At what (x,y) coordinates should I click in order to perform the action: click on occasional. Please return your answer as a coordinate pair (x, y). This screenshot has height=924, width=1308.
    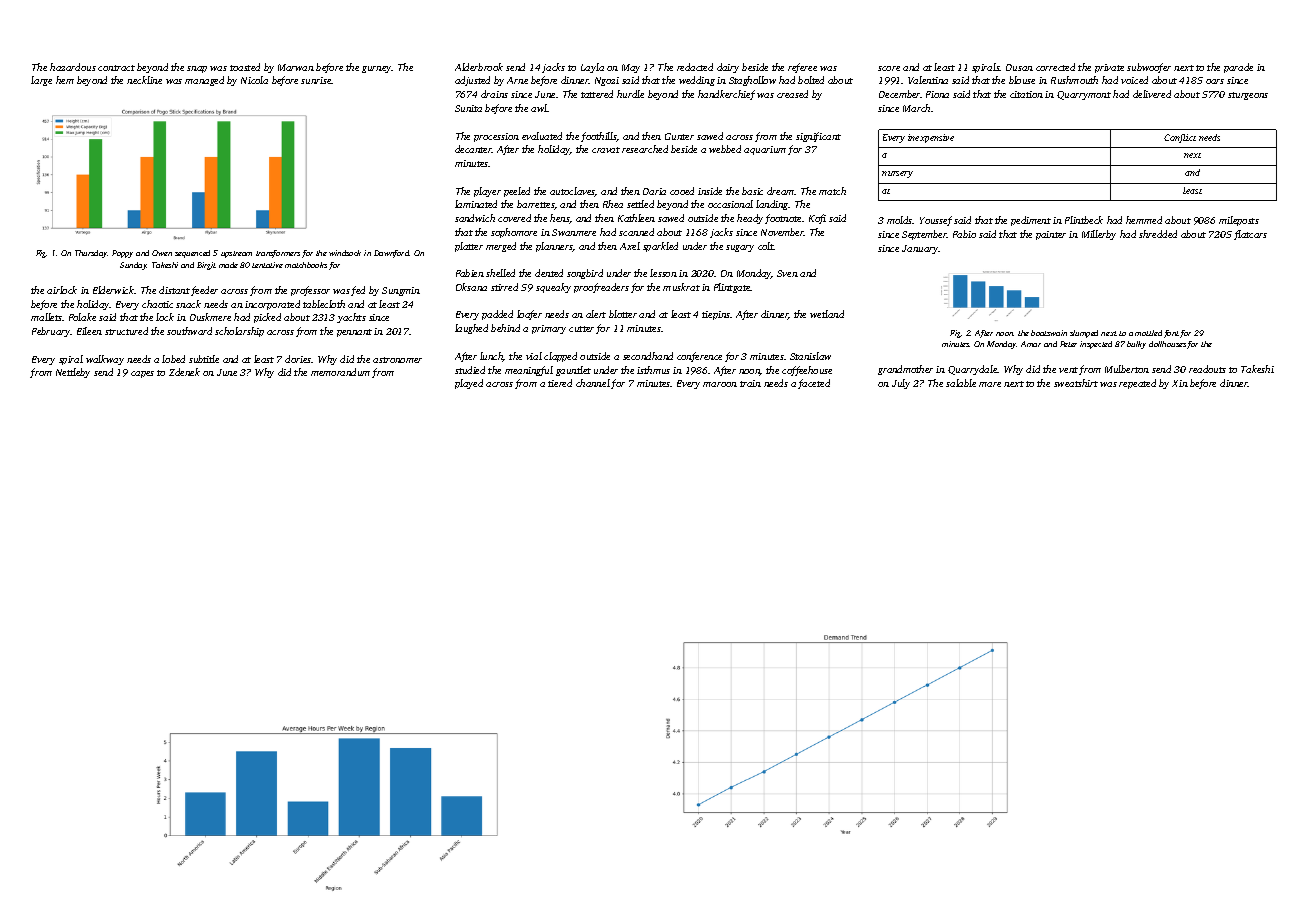
    Looking at the image, I should click on (730, 204).
